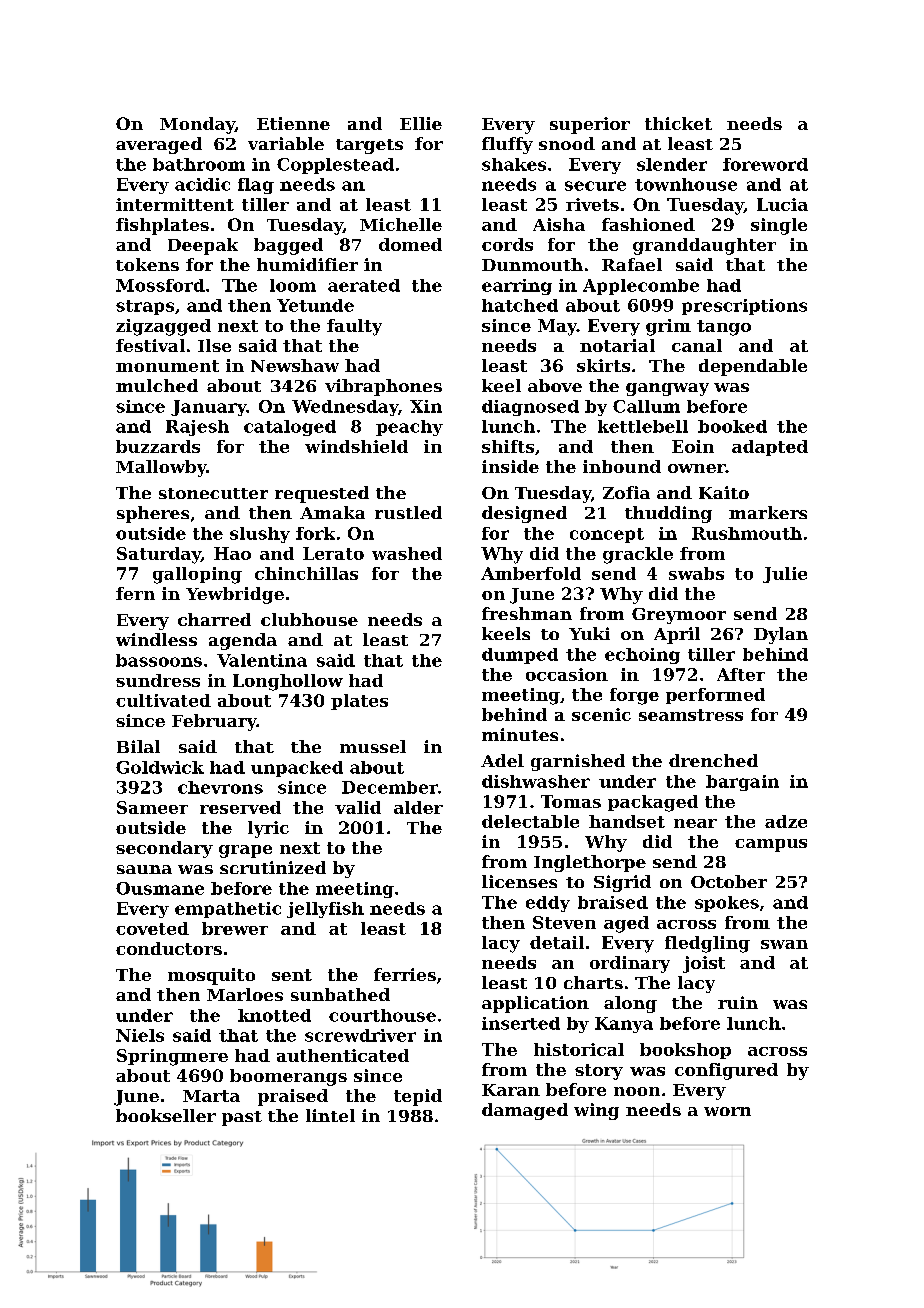  What do you see at coordinates (742, 783) in the screenshot?
I see `bargain` at bounding box center [742, 783].
